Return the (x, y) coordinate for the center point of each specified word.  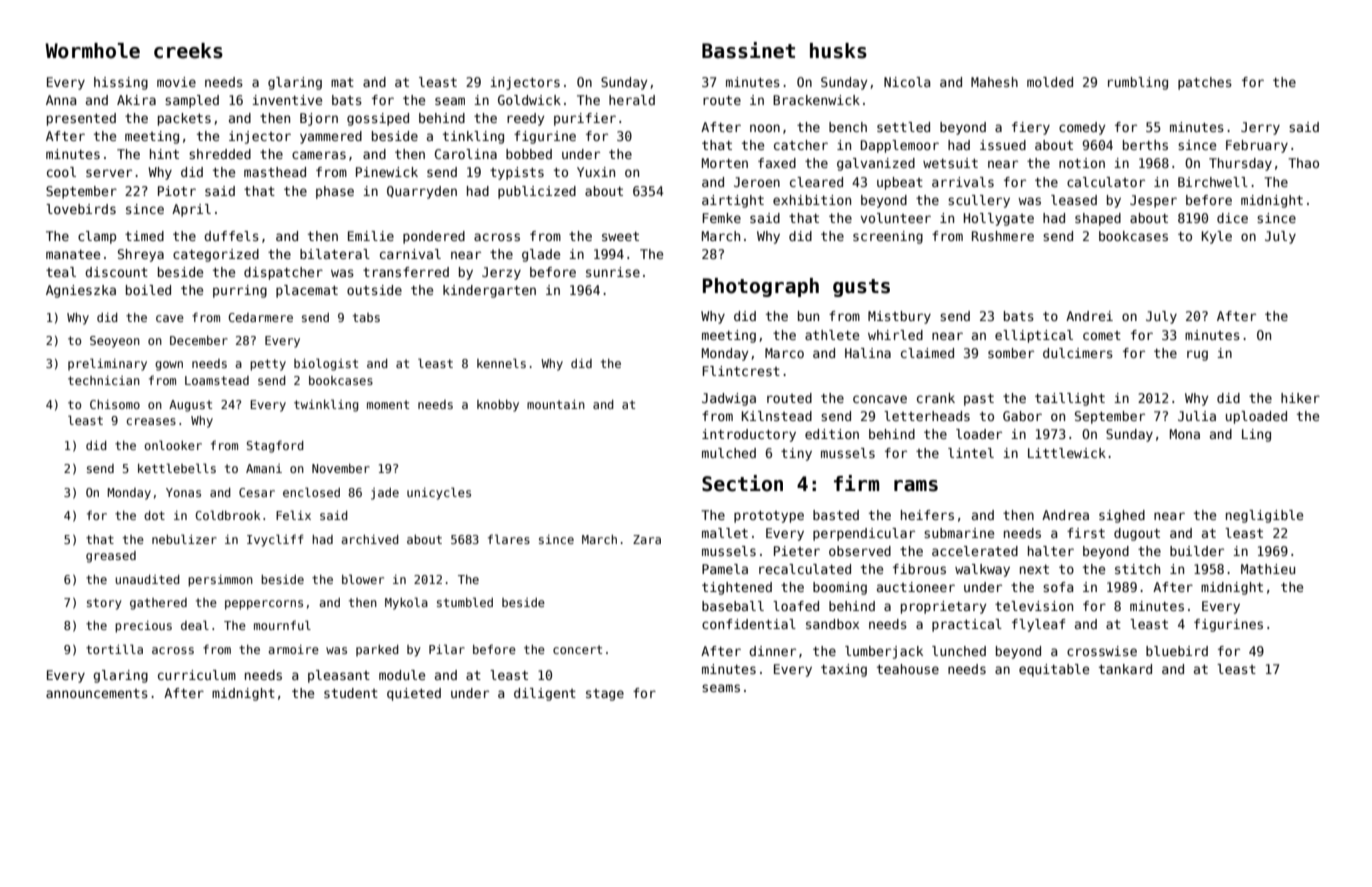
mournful (282, 625)
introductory (749, 435)
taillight (1070, 399)
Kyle (1217, 237)
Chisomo (115, 404)
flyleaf (1038, 625)
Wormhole (92, 51)
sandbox (832, 624)
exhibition (812, 200)
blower (363, 579)
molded (1050, 82)
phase (335, 192)
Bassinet (748, 50)
